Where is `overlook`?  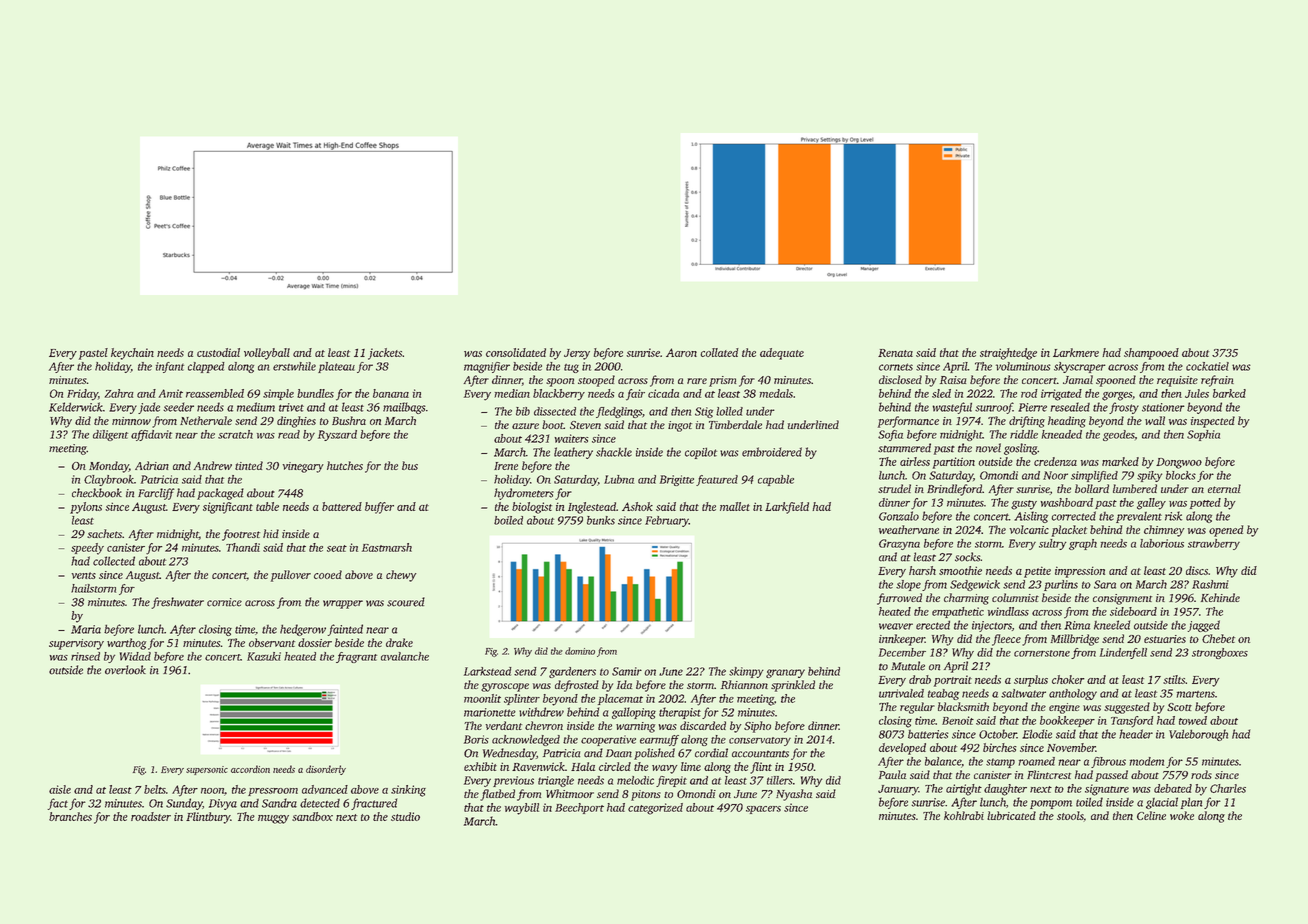 overlook is located at coordinates (125, 670).
